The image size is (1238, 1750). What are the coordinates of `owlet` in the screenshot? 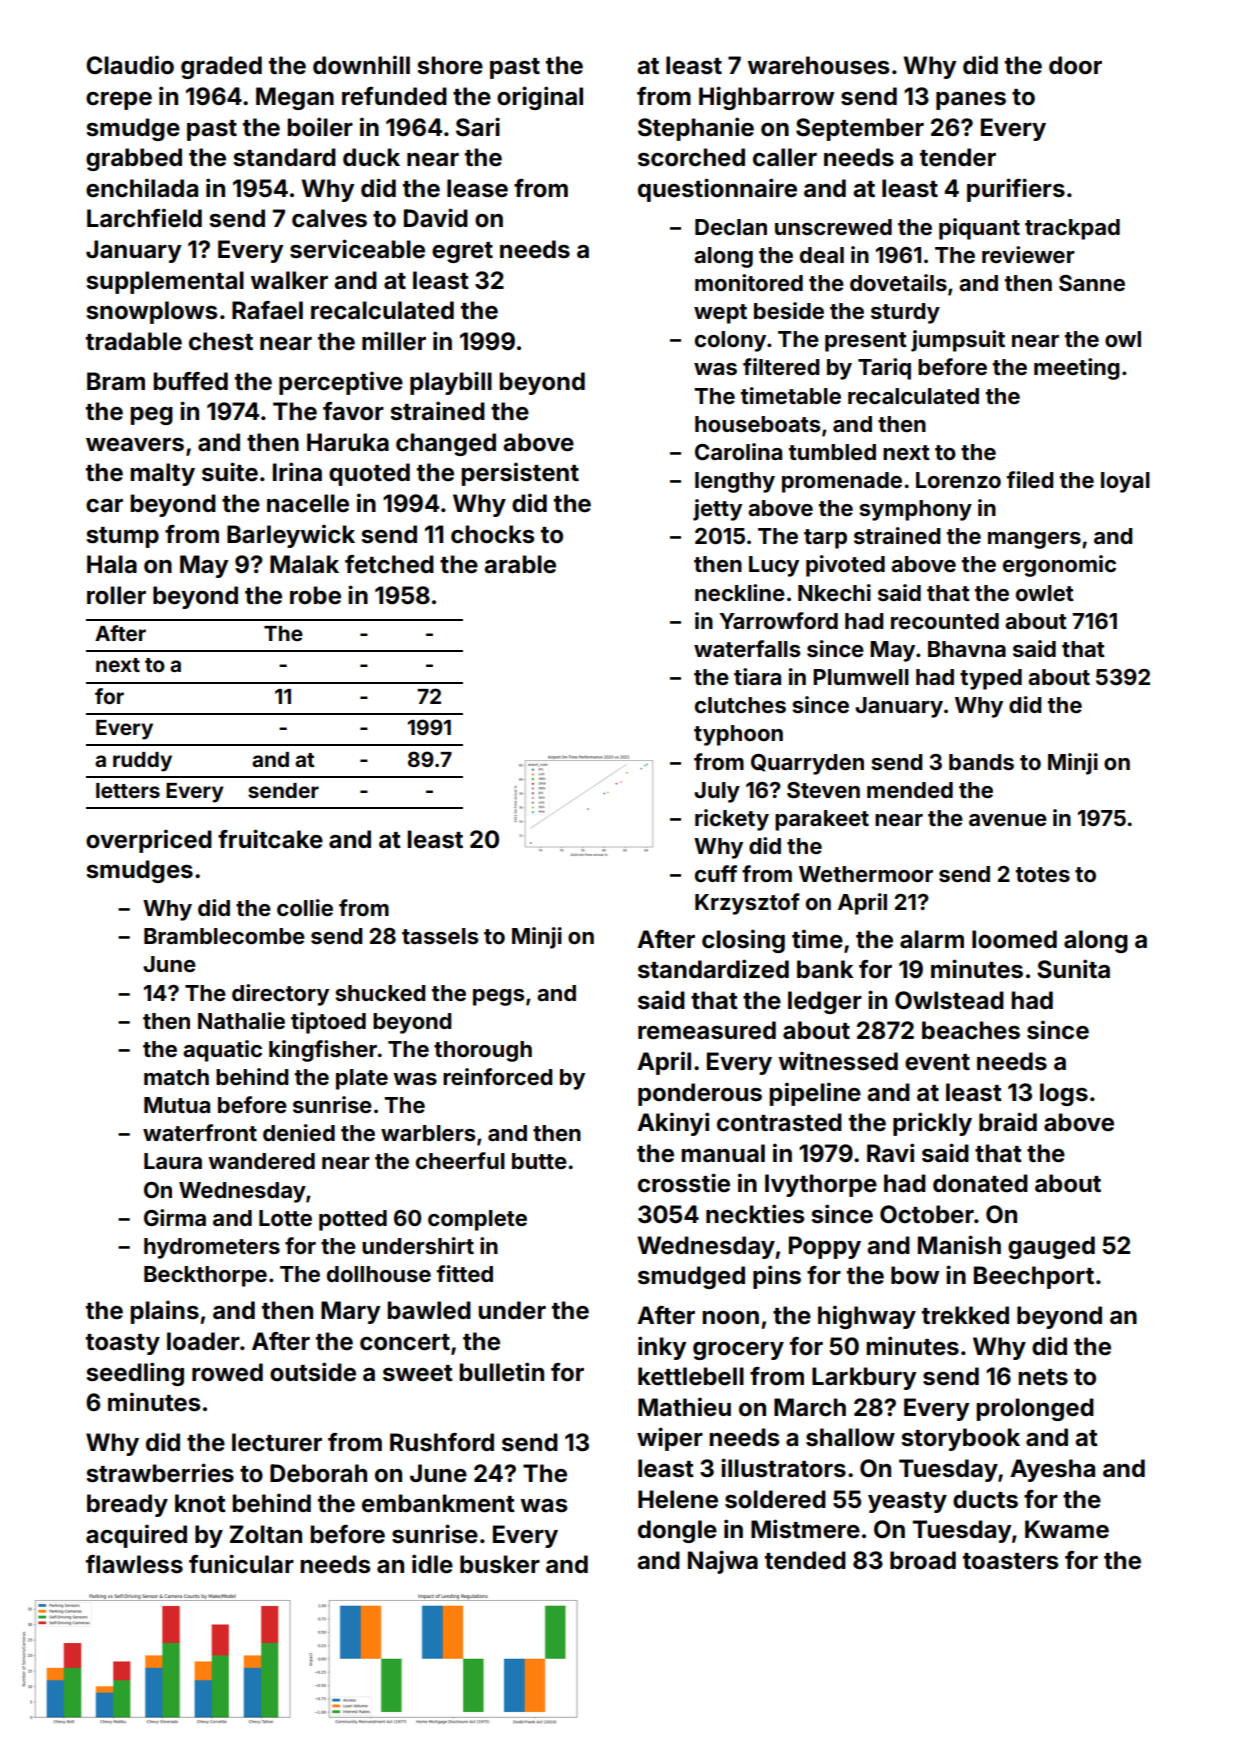 It's located at (1045, 593).
